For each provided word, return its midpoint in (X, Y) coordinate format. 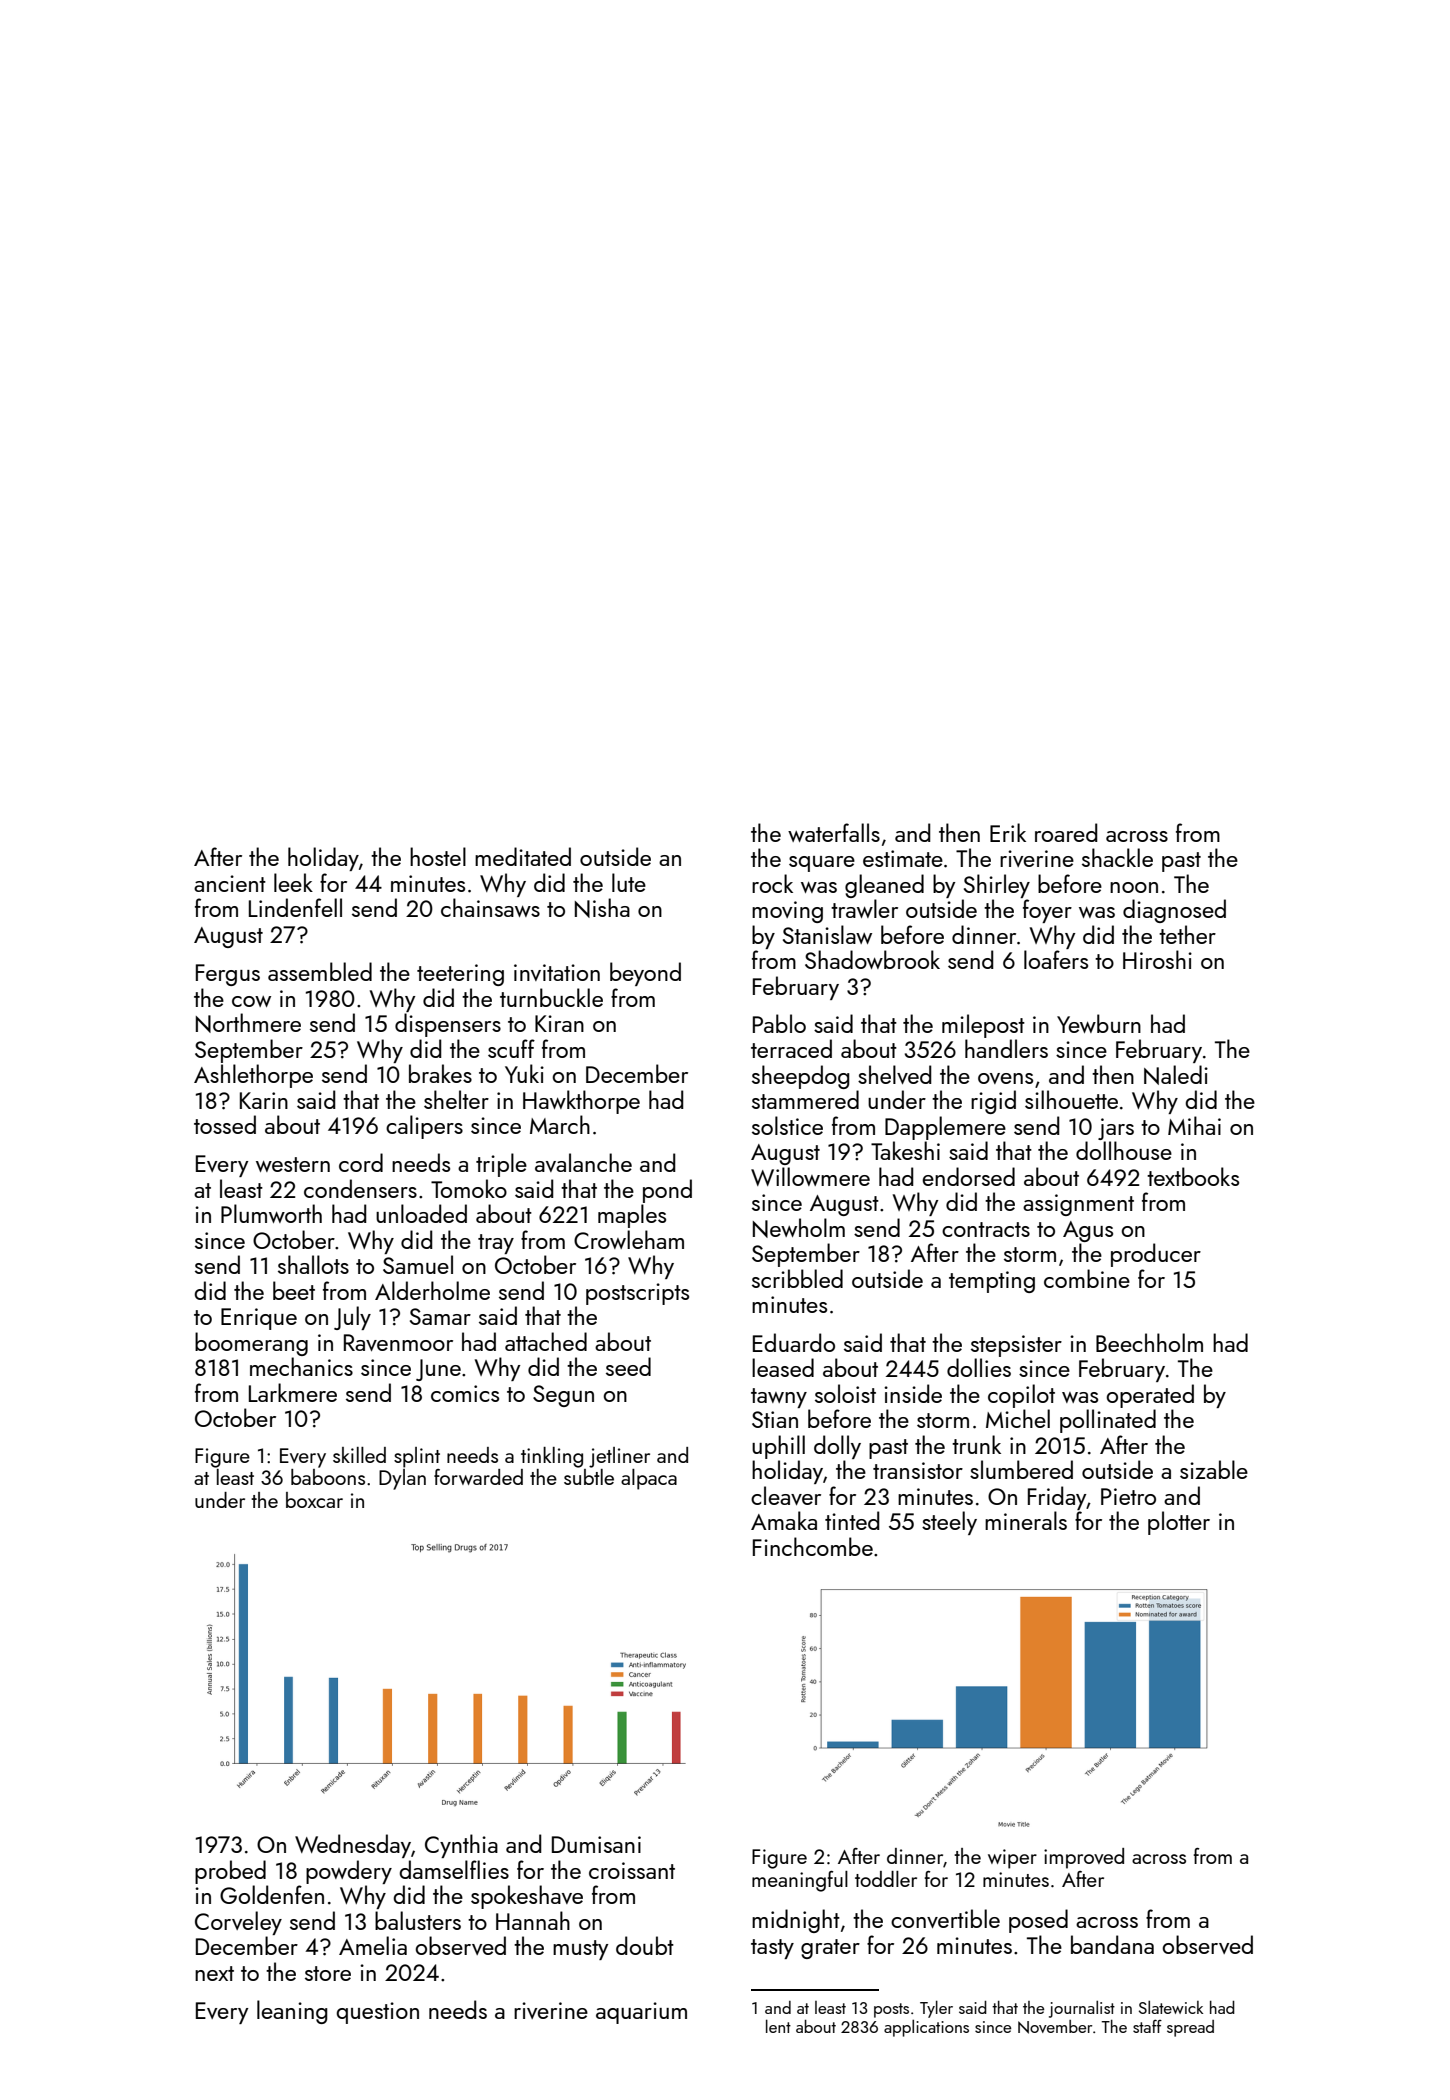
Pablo (779, 1023)
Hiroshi (1157, 959)
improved (1084, 1858)
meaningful (800, 1881)
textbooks (1193, 1176)
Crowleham (629, 1239)
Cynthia (461, 1846)
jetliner (619, 1457)
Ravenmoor (398, 1342)
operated (1150, 1396)
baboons (328, 1477)
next (214, 1973)
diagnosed (1174, 911)
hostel (438, 856)
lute (629, 882)
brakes (440, 1073)
